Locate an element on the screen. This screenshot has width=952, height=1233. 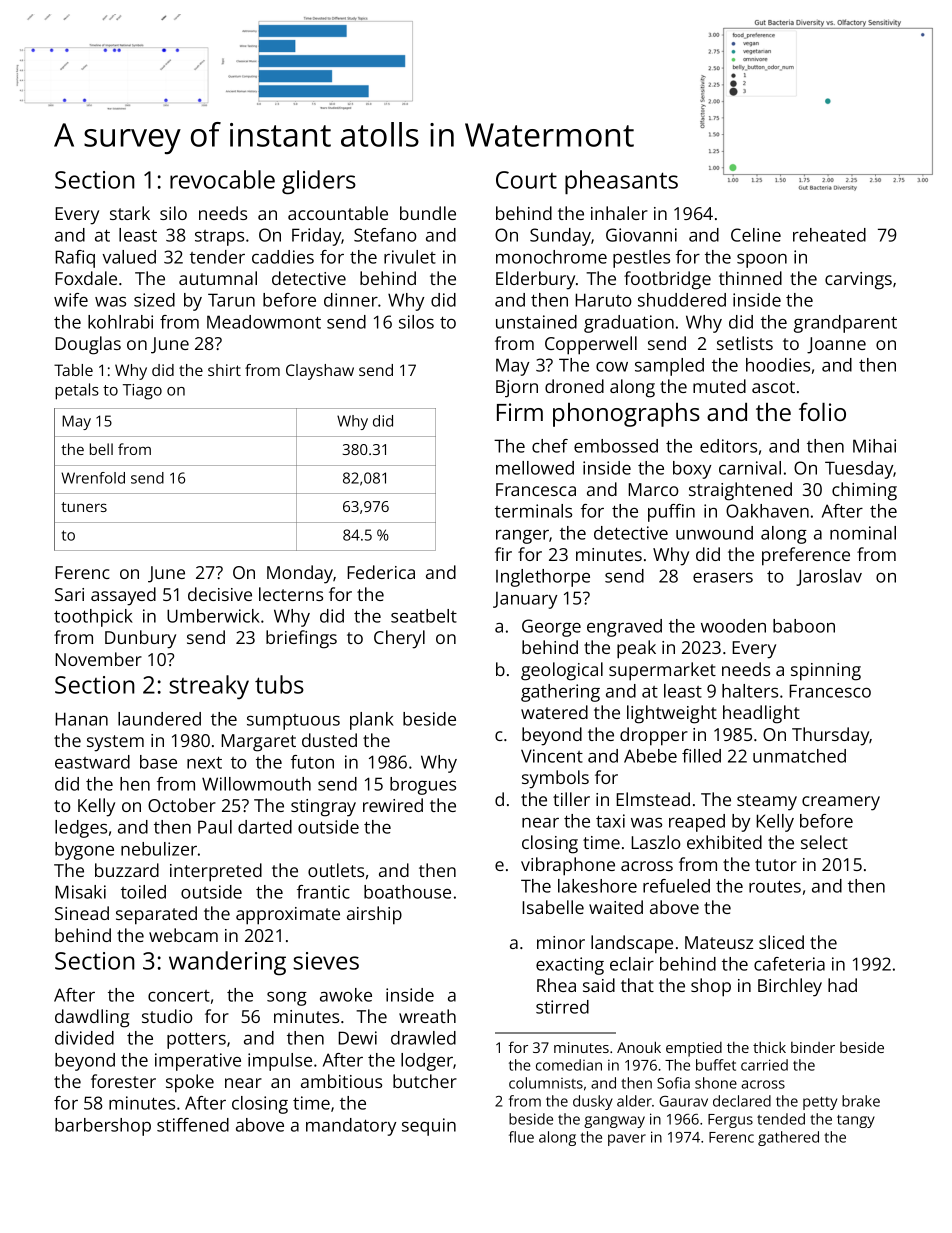
shirt is located at coordinates (224, 370).
